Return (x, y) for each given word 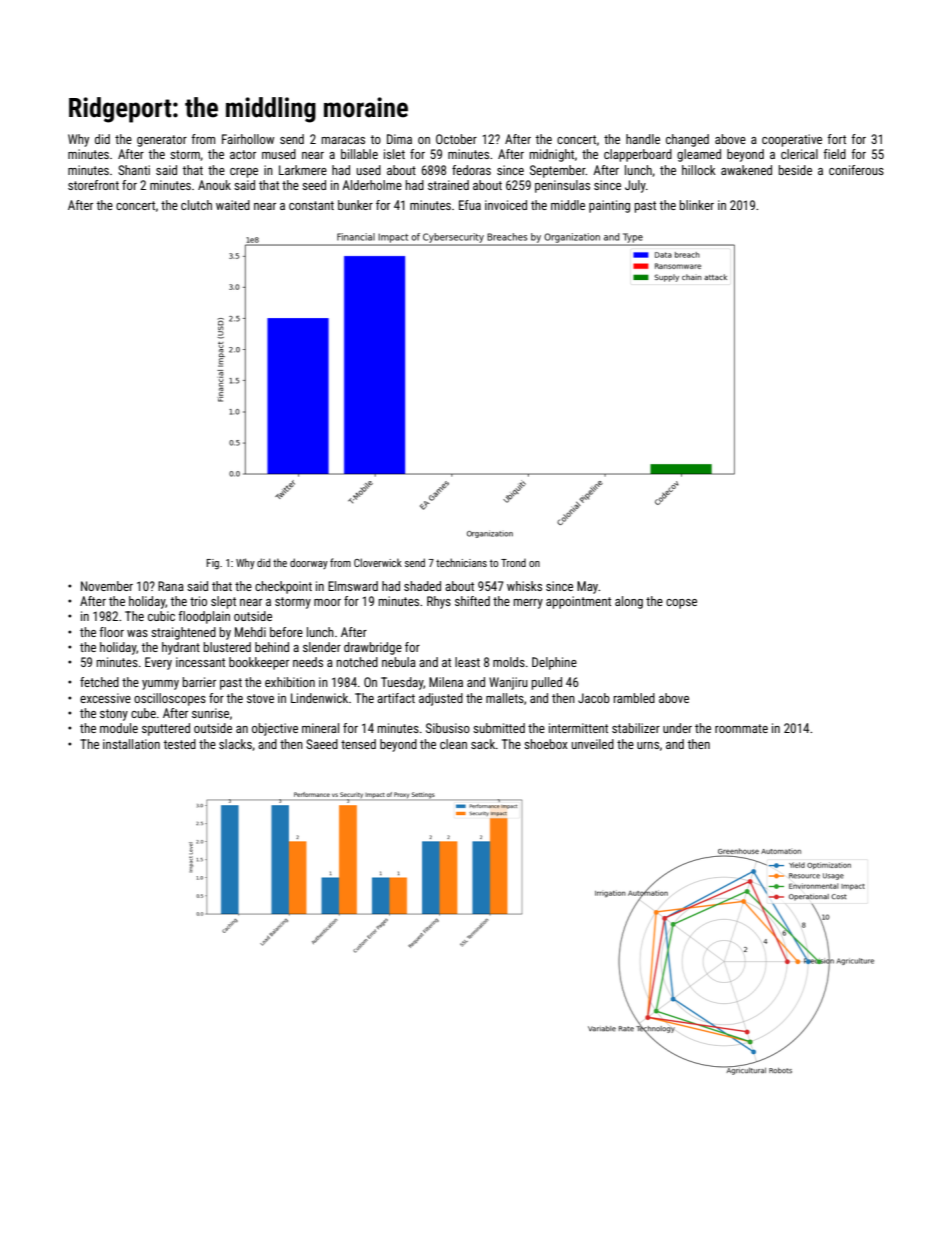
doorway (309, 563)
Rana (171, 586)
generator (162, 141)
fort (836, 139)
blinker (697, 205)
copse (681, 604)
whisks (524, 586)
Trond (513, 563)
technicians (461, 562)
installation (131, 744)
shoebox (546, 744)
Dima (399, 139)
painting (609, 206)
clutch (196, 205)
